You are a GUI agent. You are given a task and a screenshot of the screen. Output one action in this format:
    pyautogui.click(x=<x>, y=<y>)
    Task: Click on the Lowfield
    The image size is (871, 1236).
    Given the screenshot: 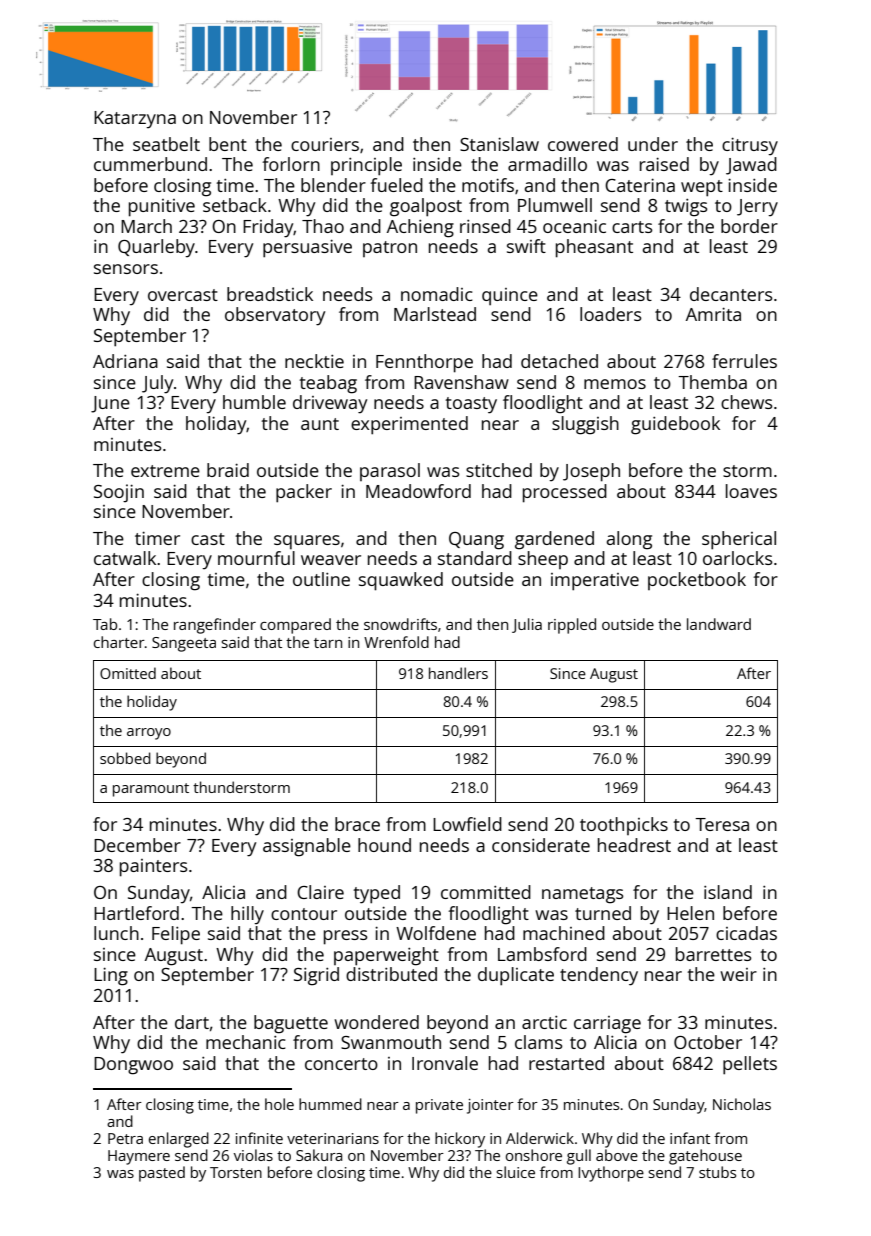 What is the action you would take?
    pyautogui.click(x=467, y=824)
